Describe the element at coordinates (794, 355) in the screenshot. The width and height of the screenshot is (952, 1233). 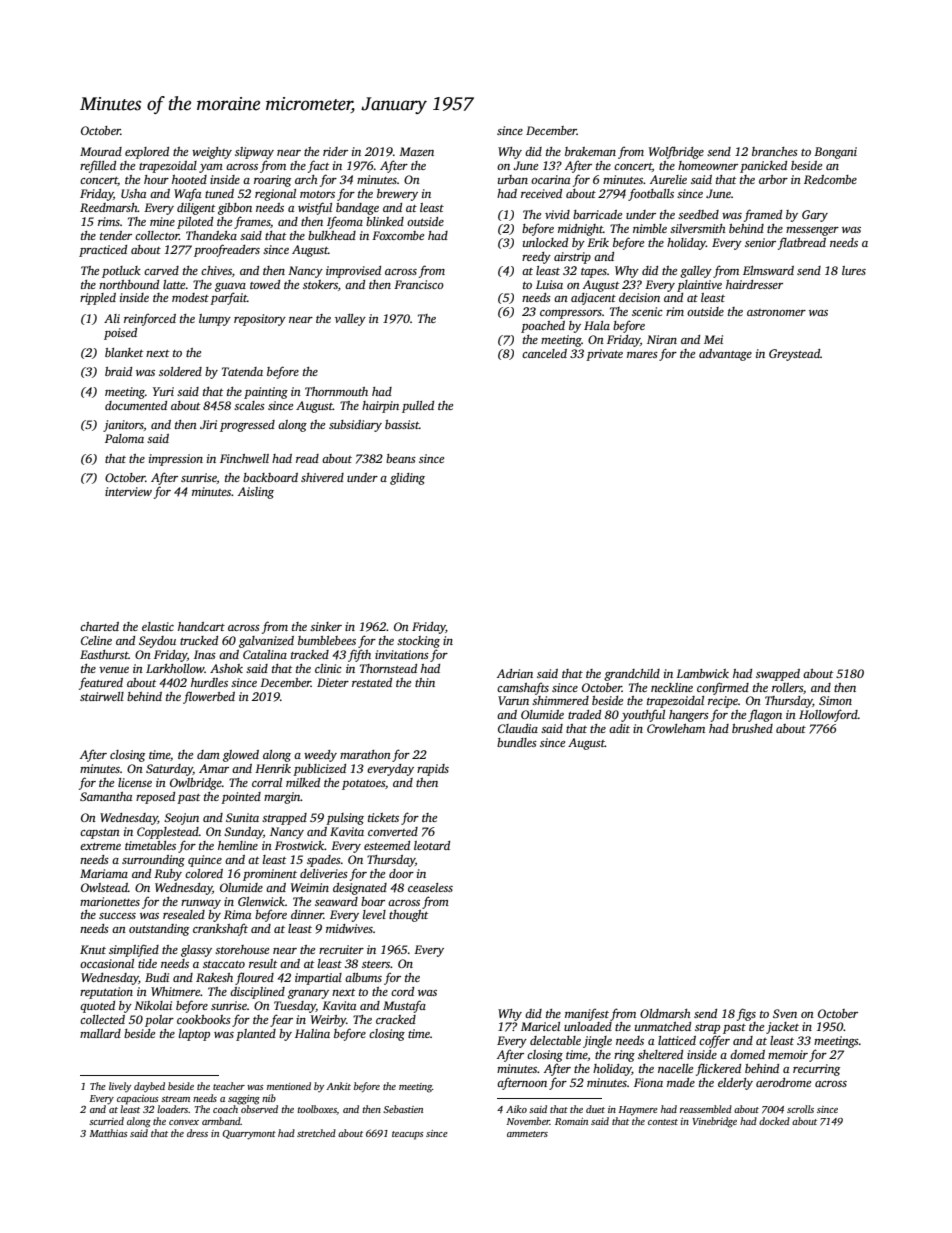
I see `Greystead` at that location.
